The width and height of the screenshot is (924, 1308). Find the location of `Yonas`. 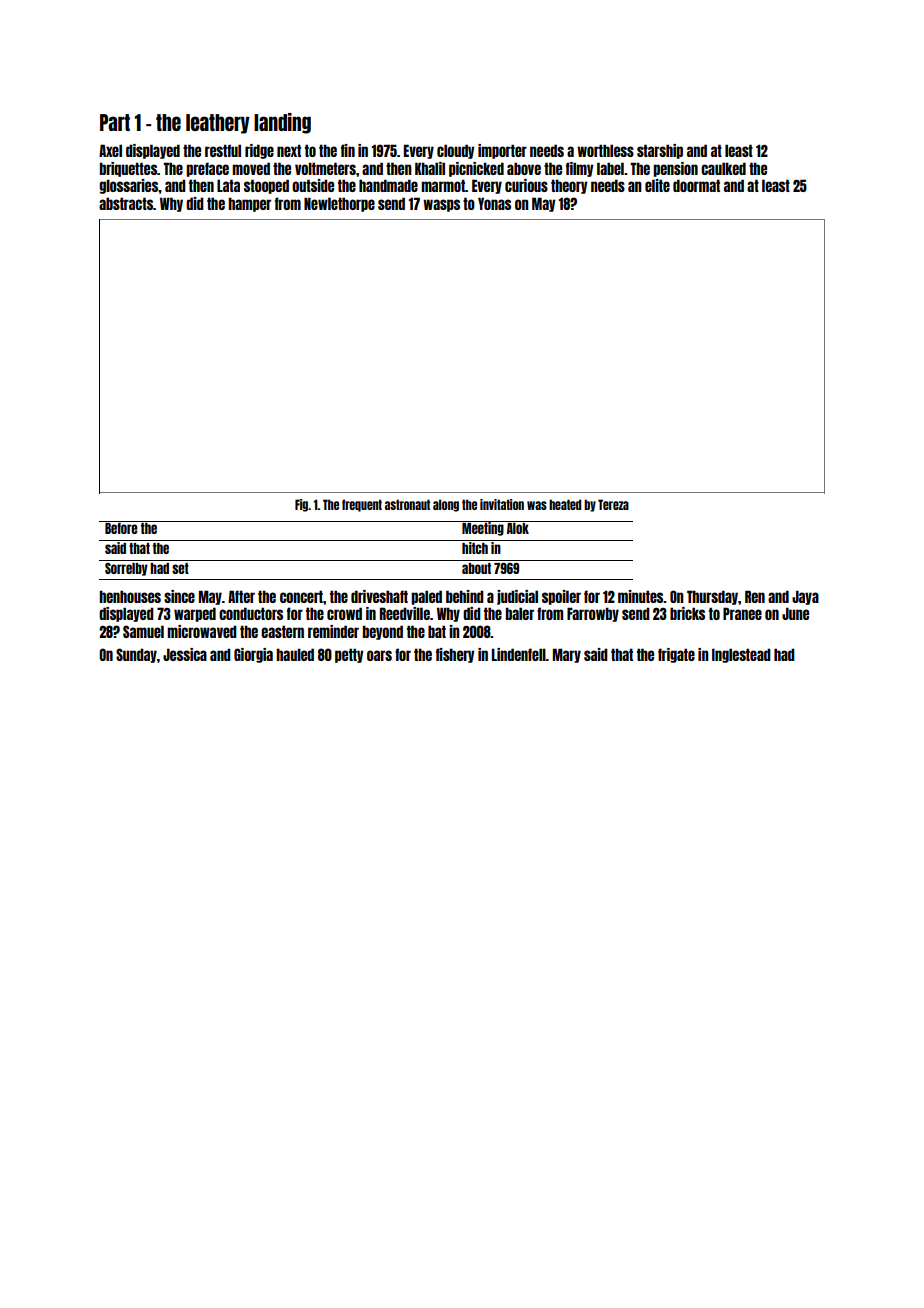

Yonas is located at coordinates (494, 203).
